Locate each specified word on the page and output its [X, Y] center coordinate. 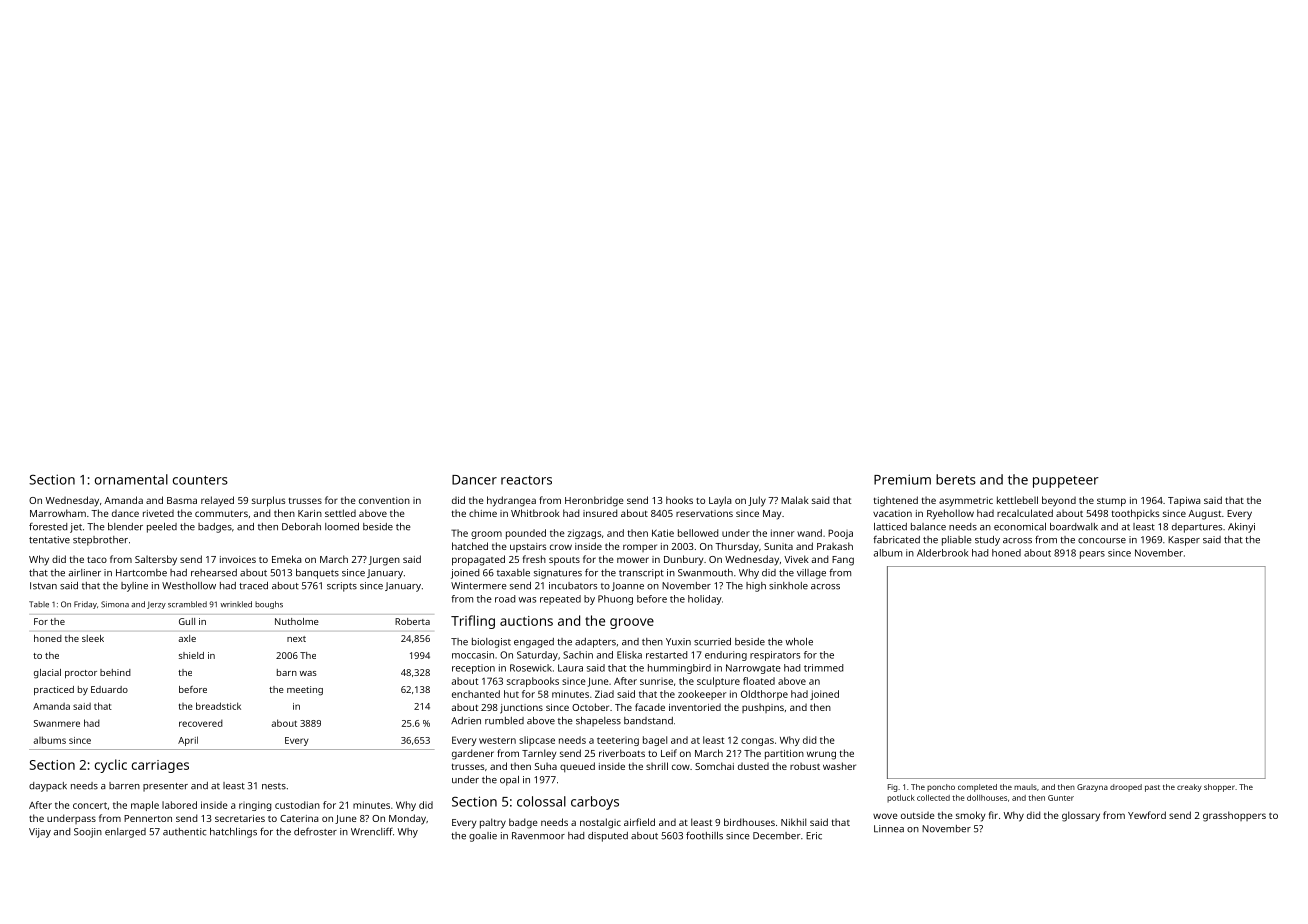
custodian [297, 805]
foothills [704, 836]
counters [200, 480]
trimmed [823, 668]
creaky [1189, 788]
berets [956, 479]
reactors [526, 480]
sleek [93, 638]
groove [632, 623]
